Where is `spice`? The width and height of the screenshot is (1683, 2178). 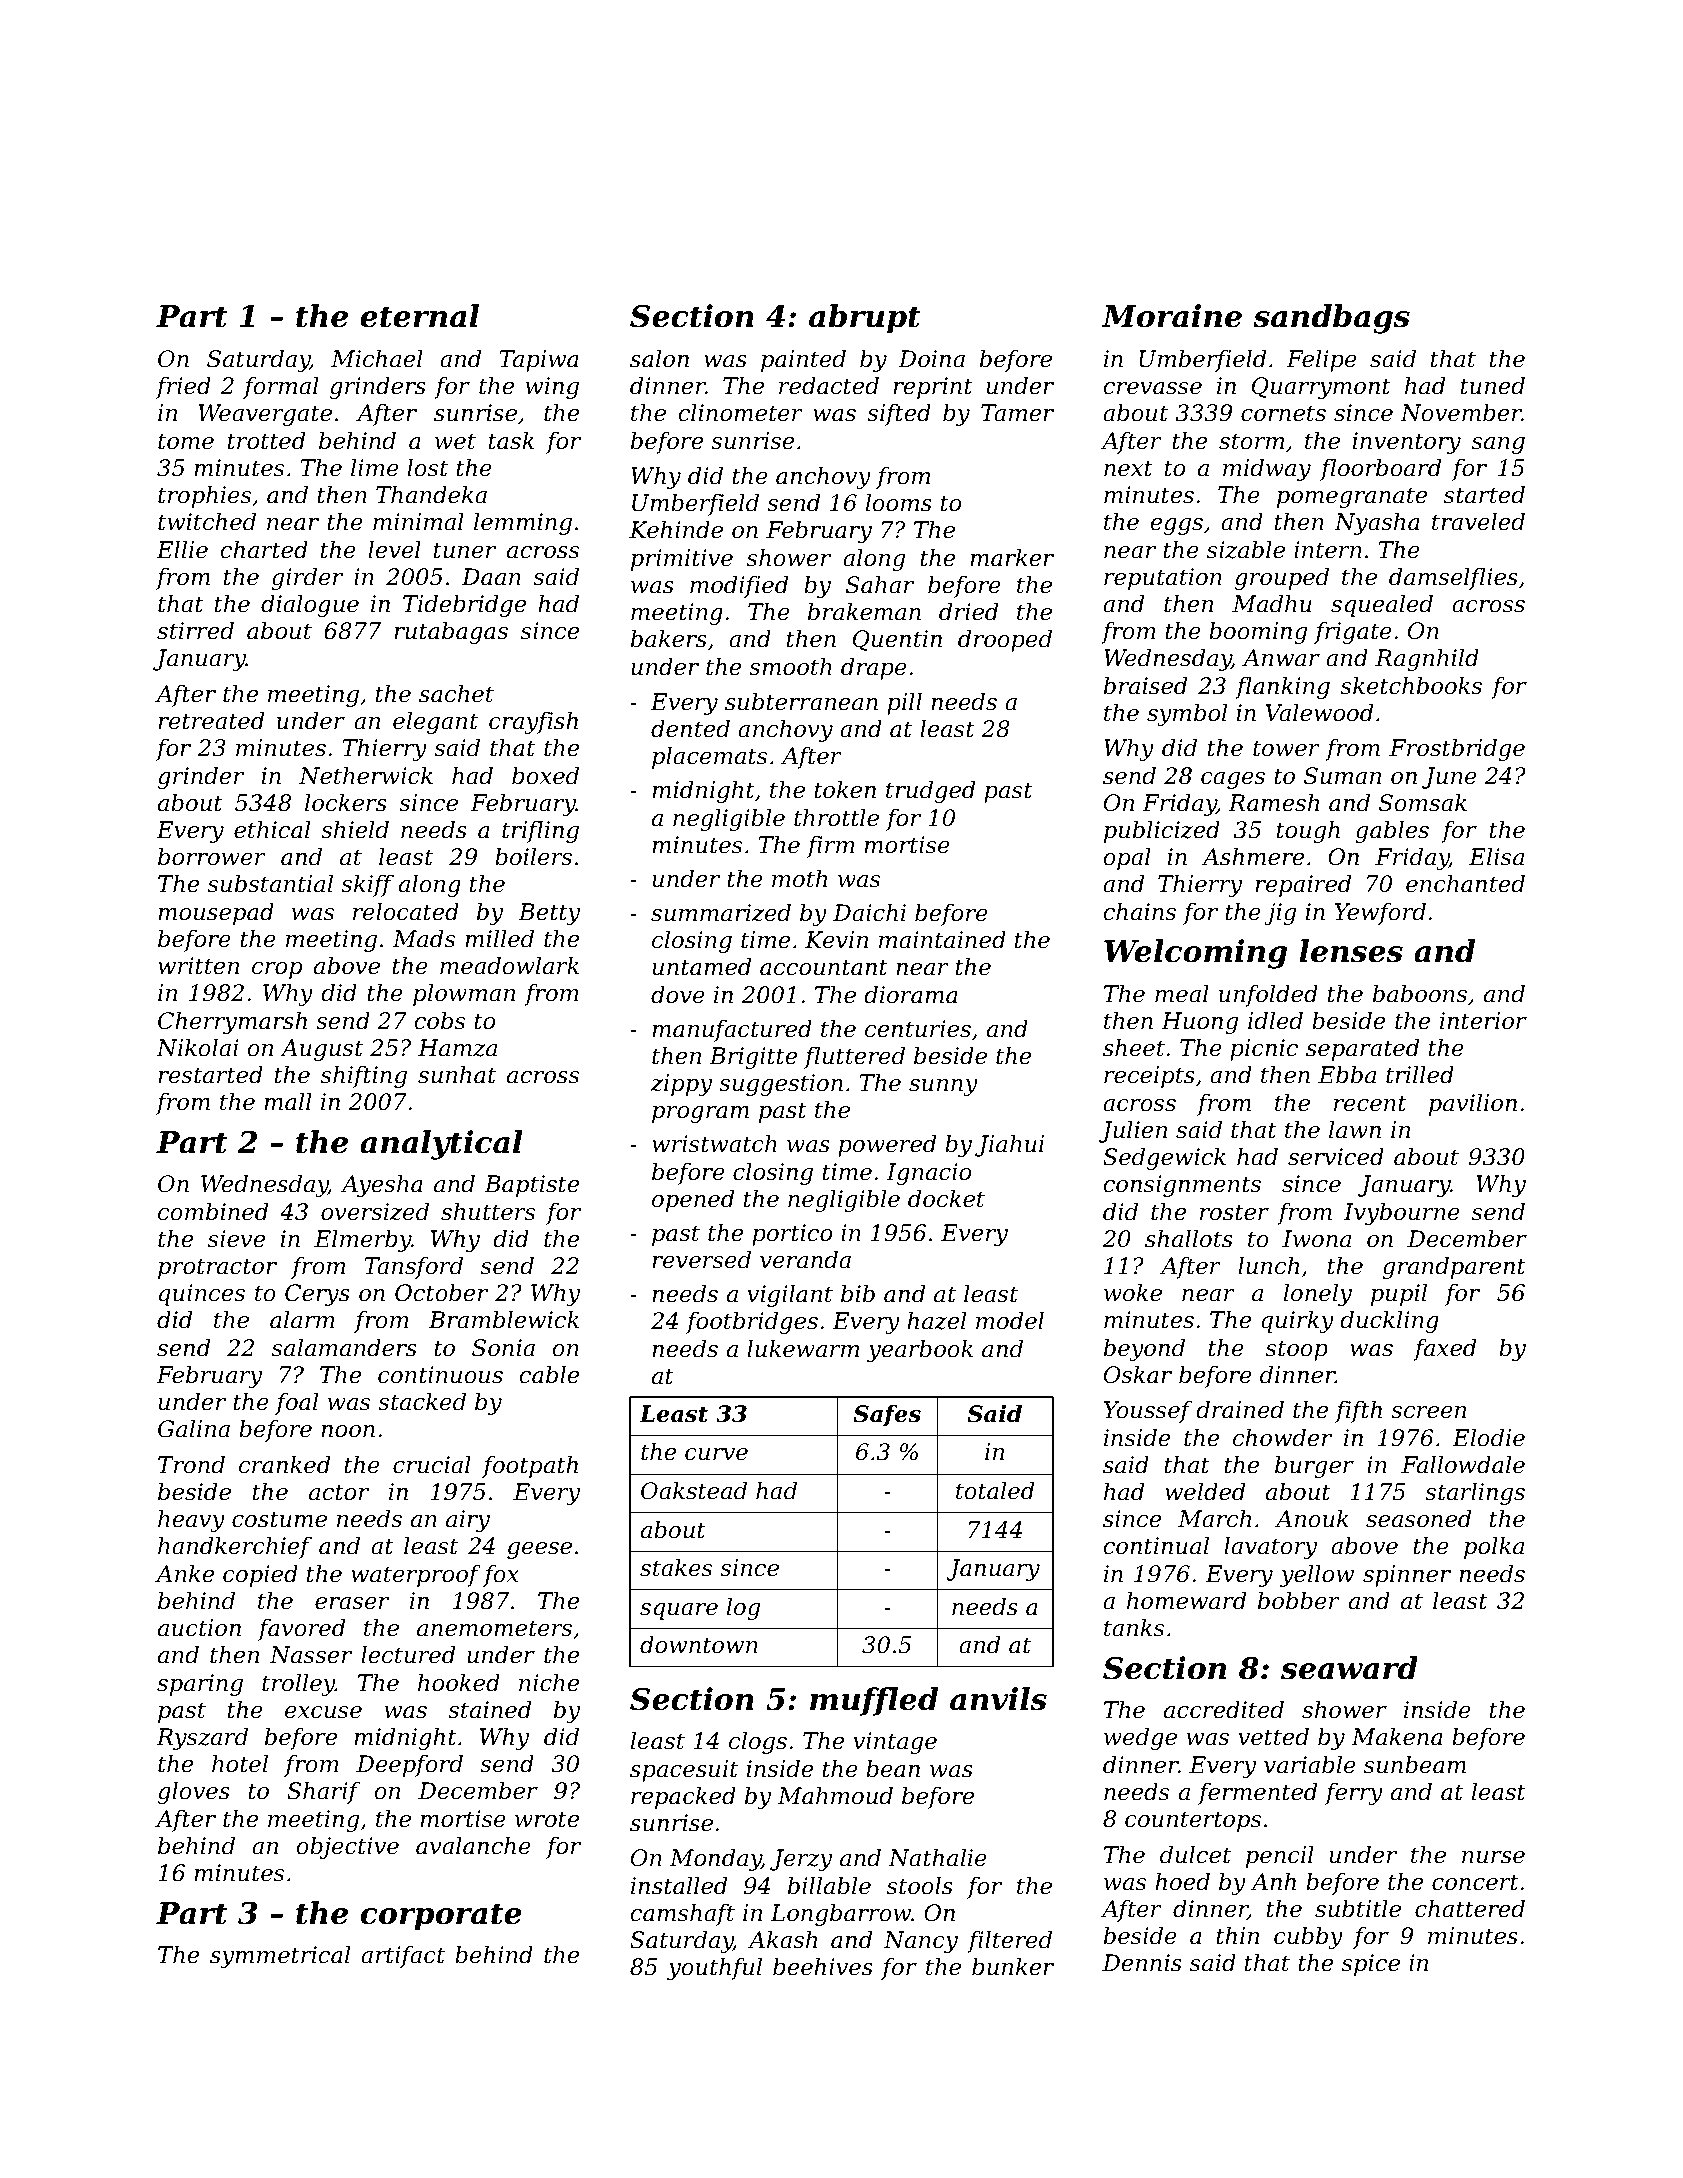
spice is located at coordinates (1371, 1965).
